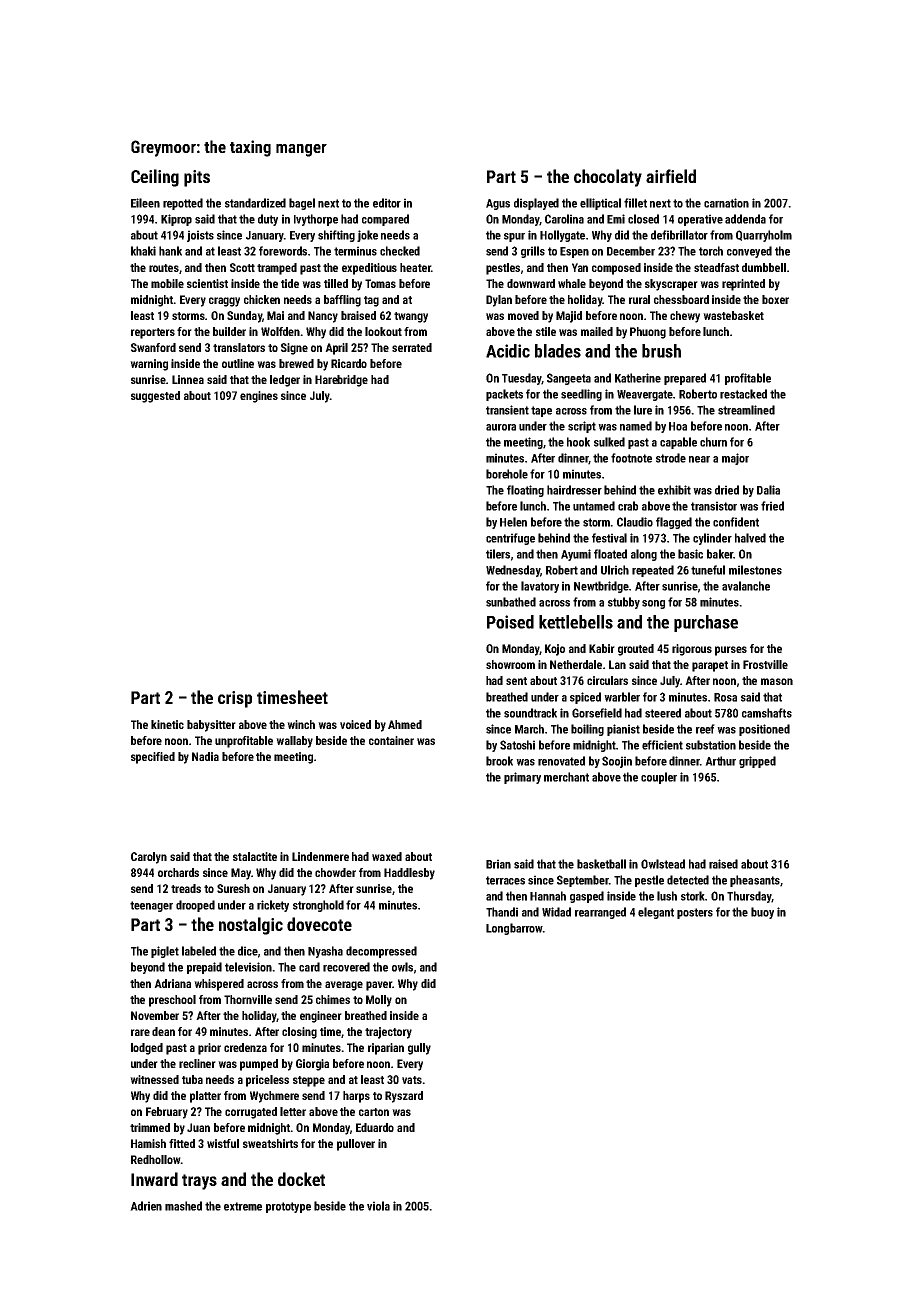  Describe the element at coordinates (183, 204) in the image. I see `repotted` at that location.
